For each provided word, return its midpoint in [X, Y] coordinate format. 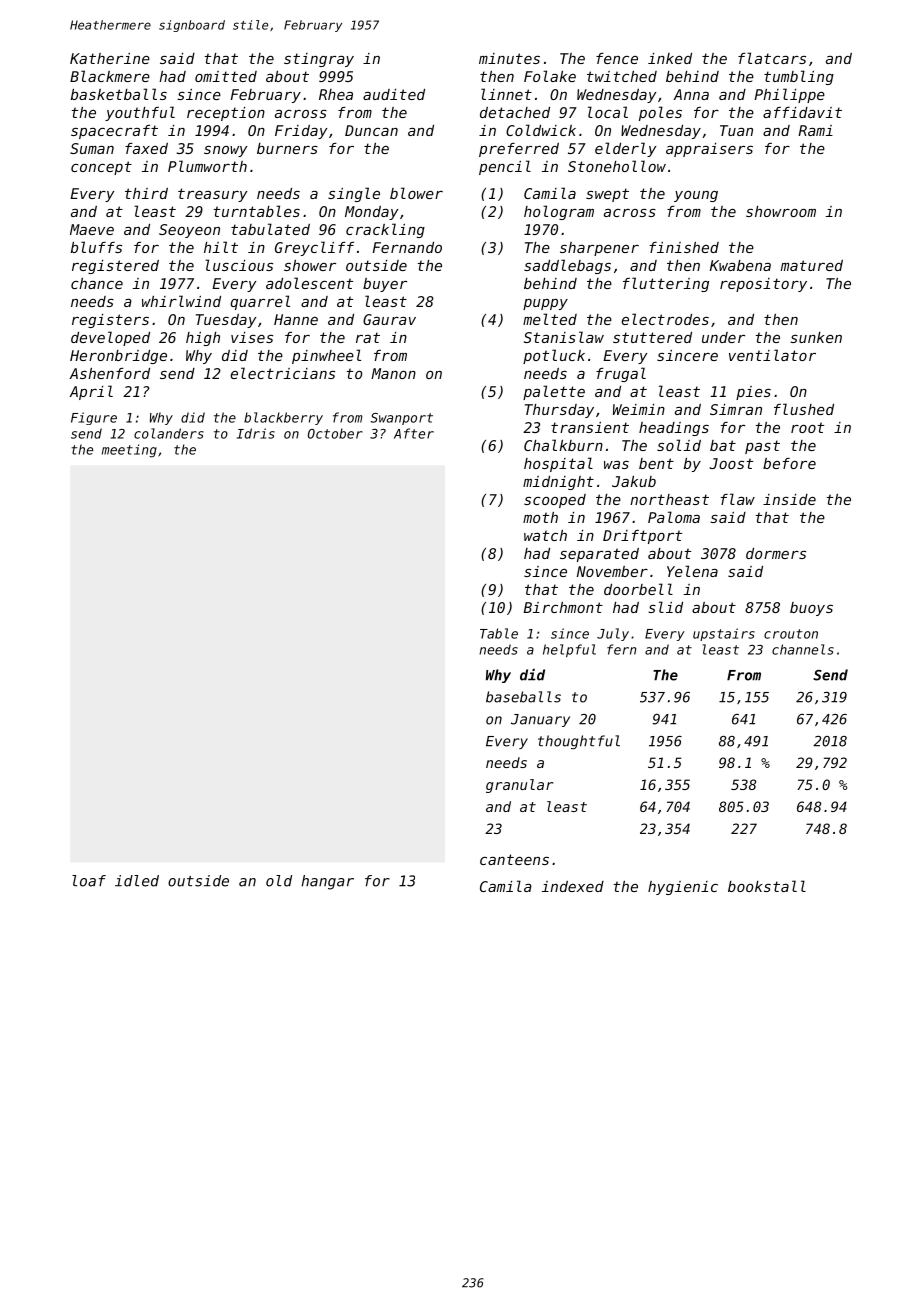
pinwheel [326, 356]
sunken [816, 337]
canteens [514, 859]
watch [545, 535]
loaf [89, 881]
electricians [283, 373]
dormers [776, 553]
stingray [319, 60]
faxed [146, 148]
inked [670, 58]
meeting [129, 451]
